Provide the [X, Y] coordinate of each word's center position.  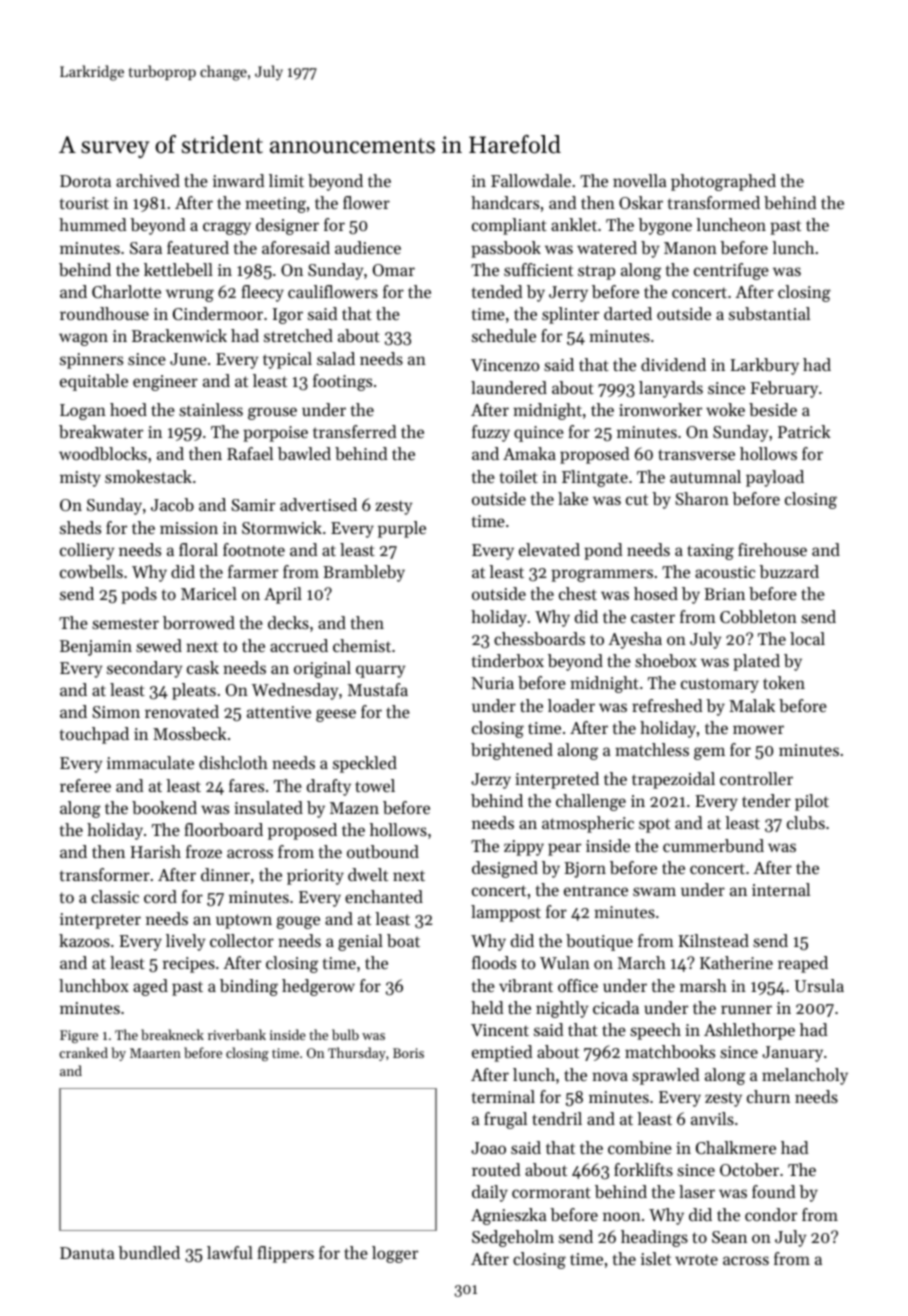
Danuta [87, 1253]
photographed [723, 182]
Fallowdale [531, 180]
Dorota [85, 181]
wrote [696, 1259]
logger [395, 1254]
